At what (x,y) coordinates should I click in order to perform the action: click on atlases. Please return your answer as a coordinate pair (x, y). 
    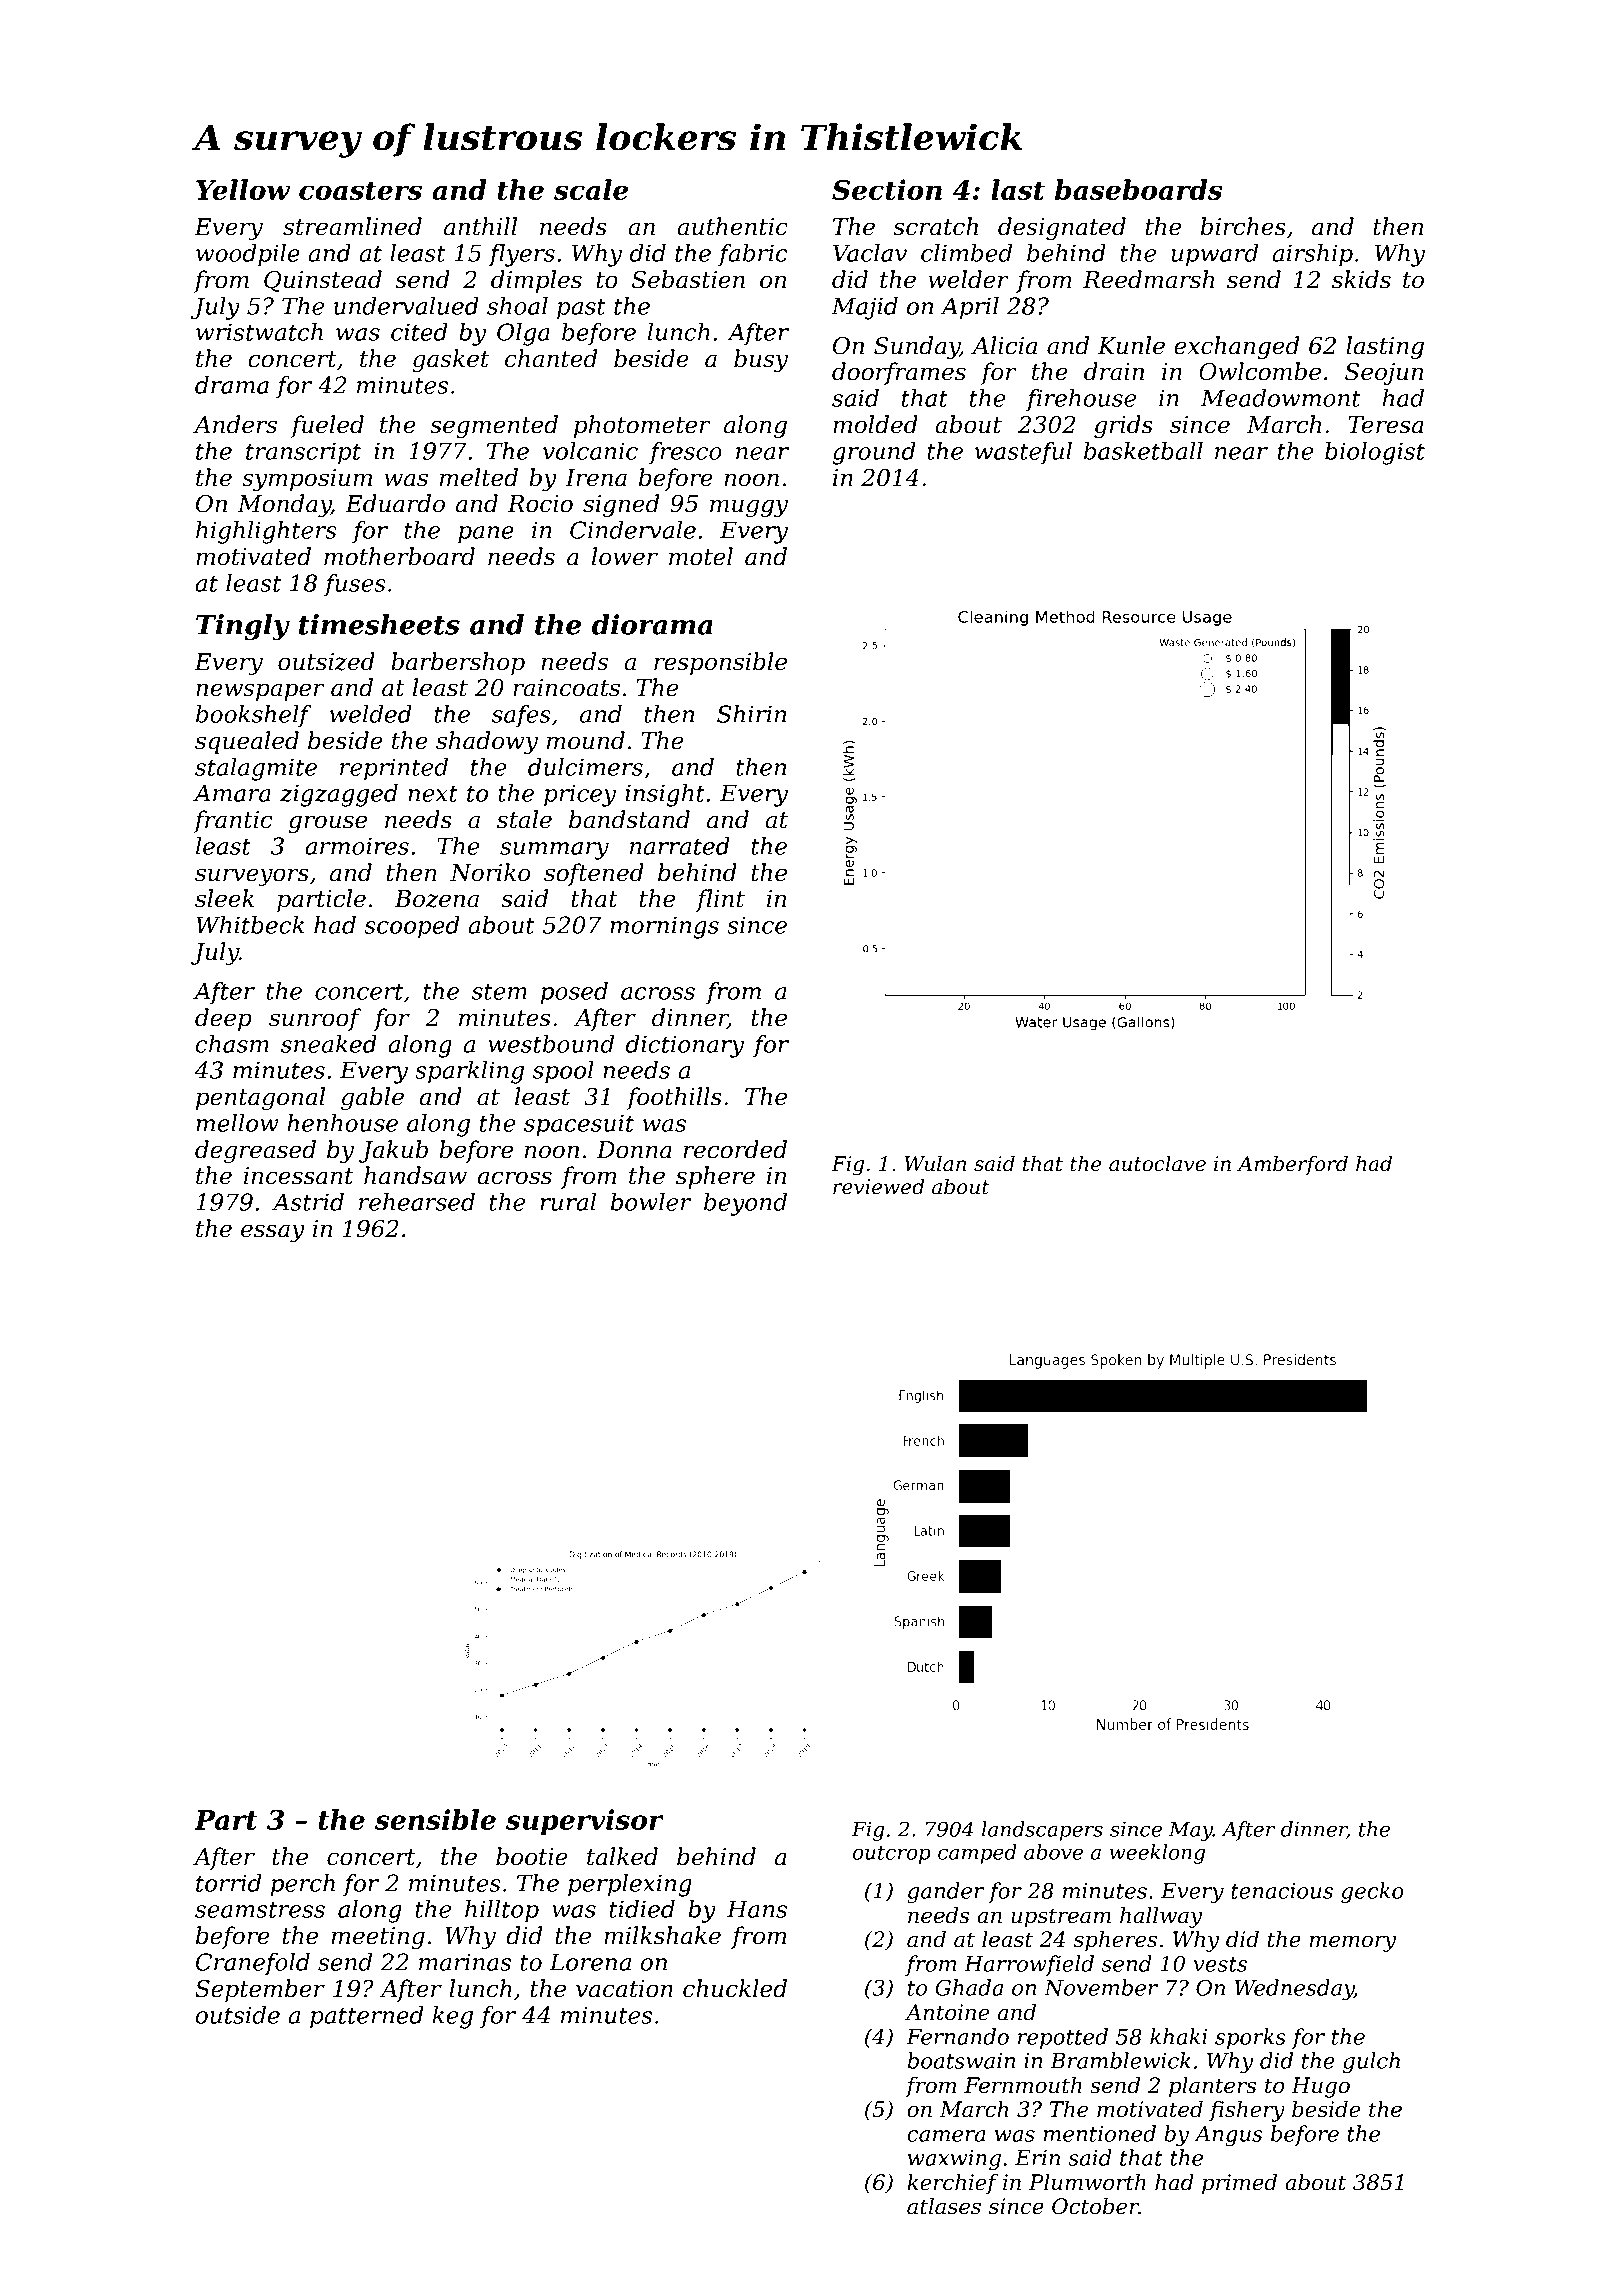
    Looking at the image, I should click on (944, 2206).
